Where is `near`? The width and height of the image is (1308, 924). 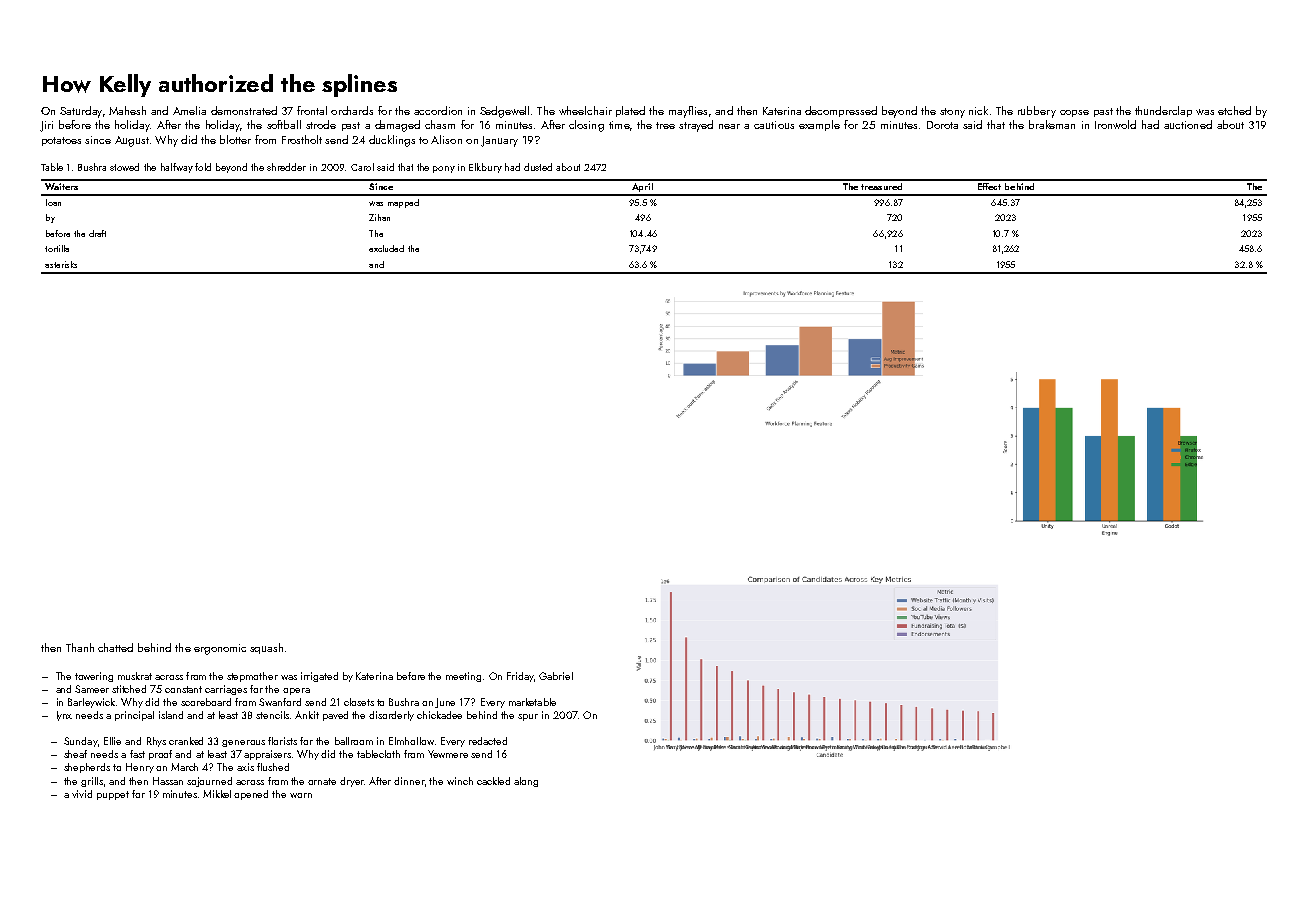 near is located at coordinates (729, 126).
